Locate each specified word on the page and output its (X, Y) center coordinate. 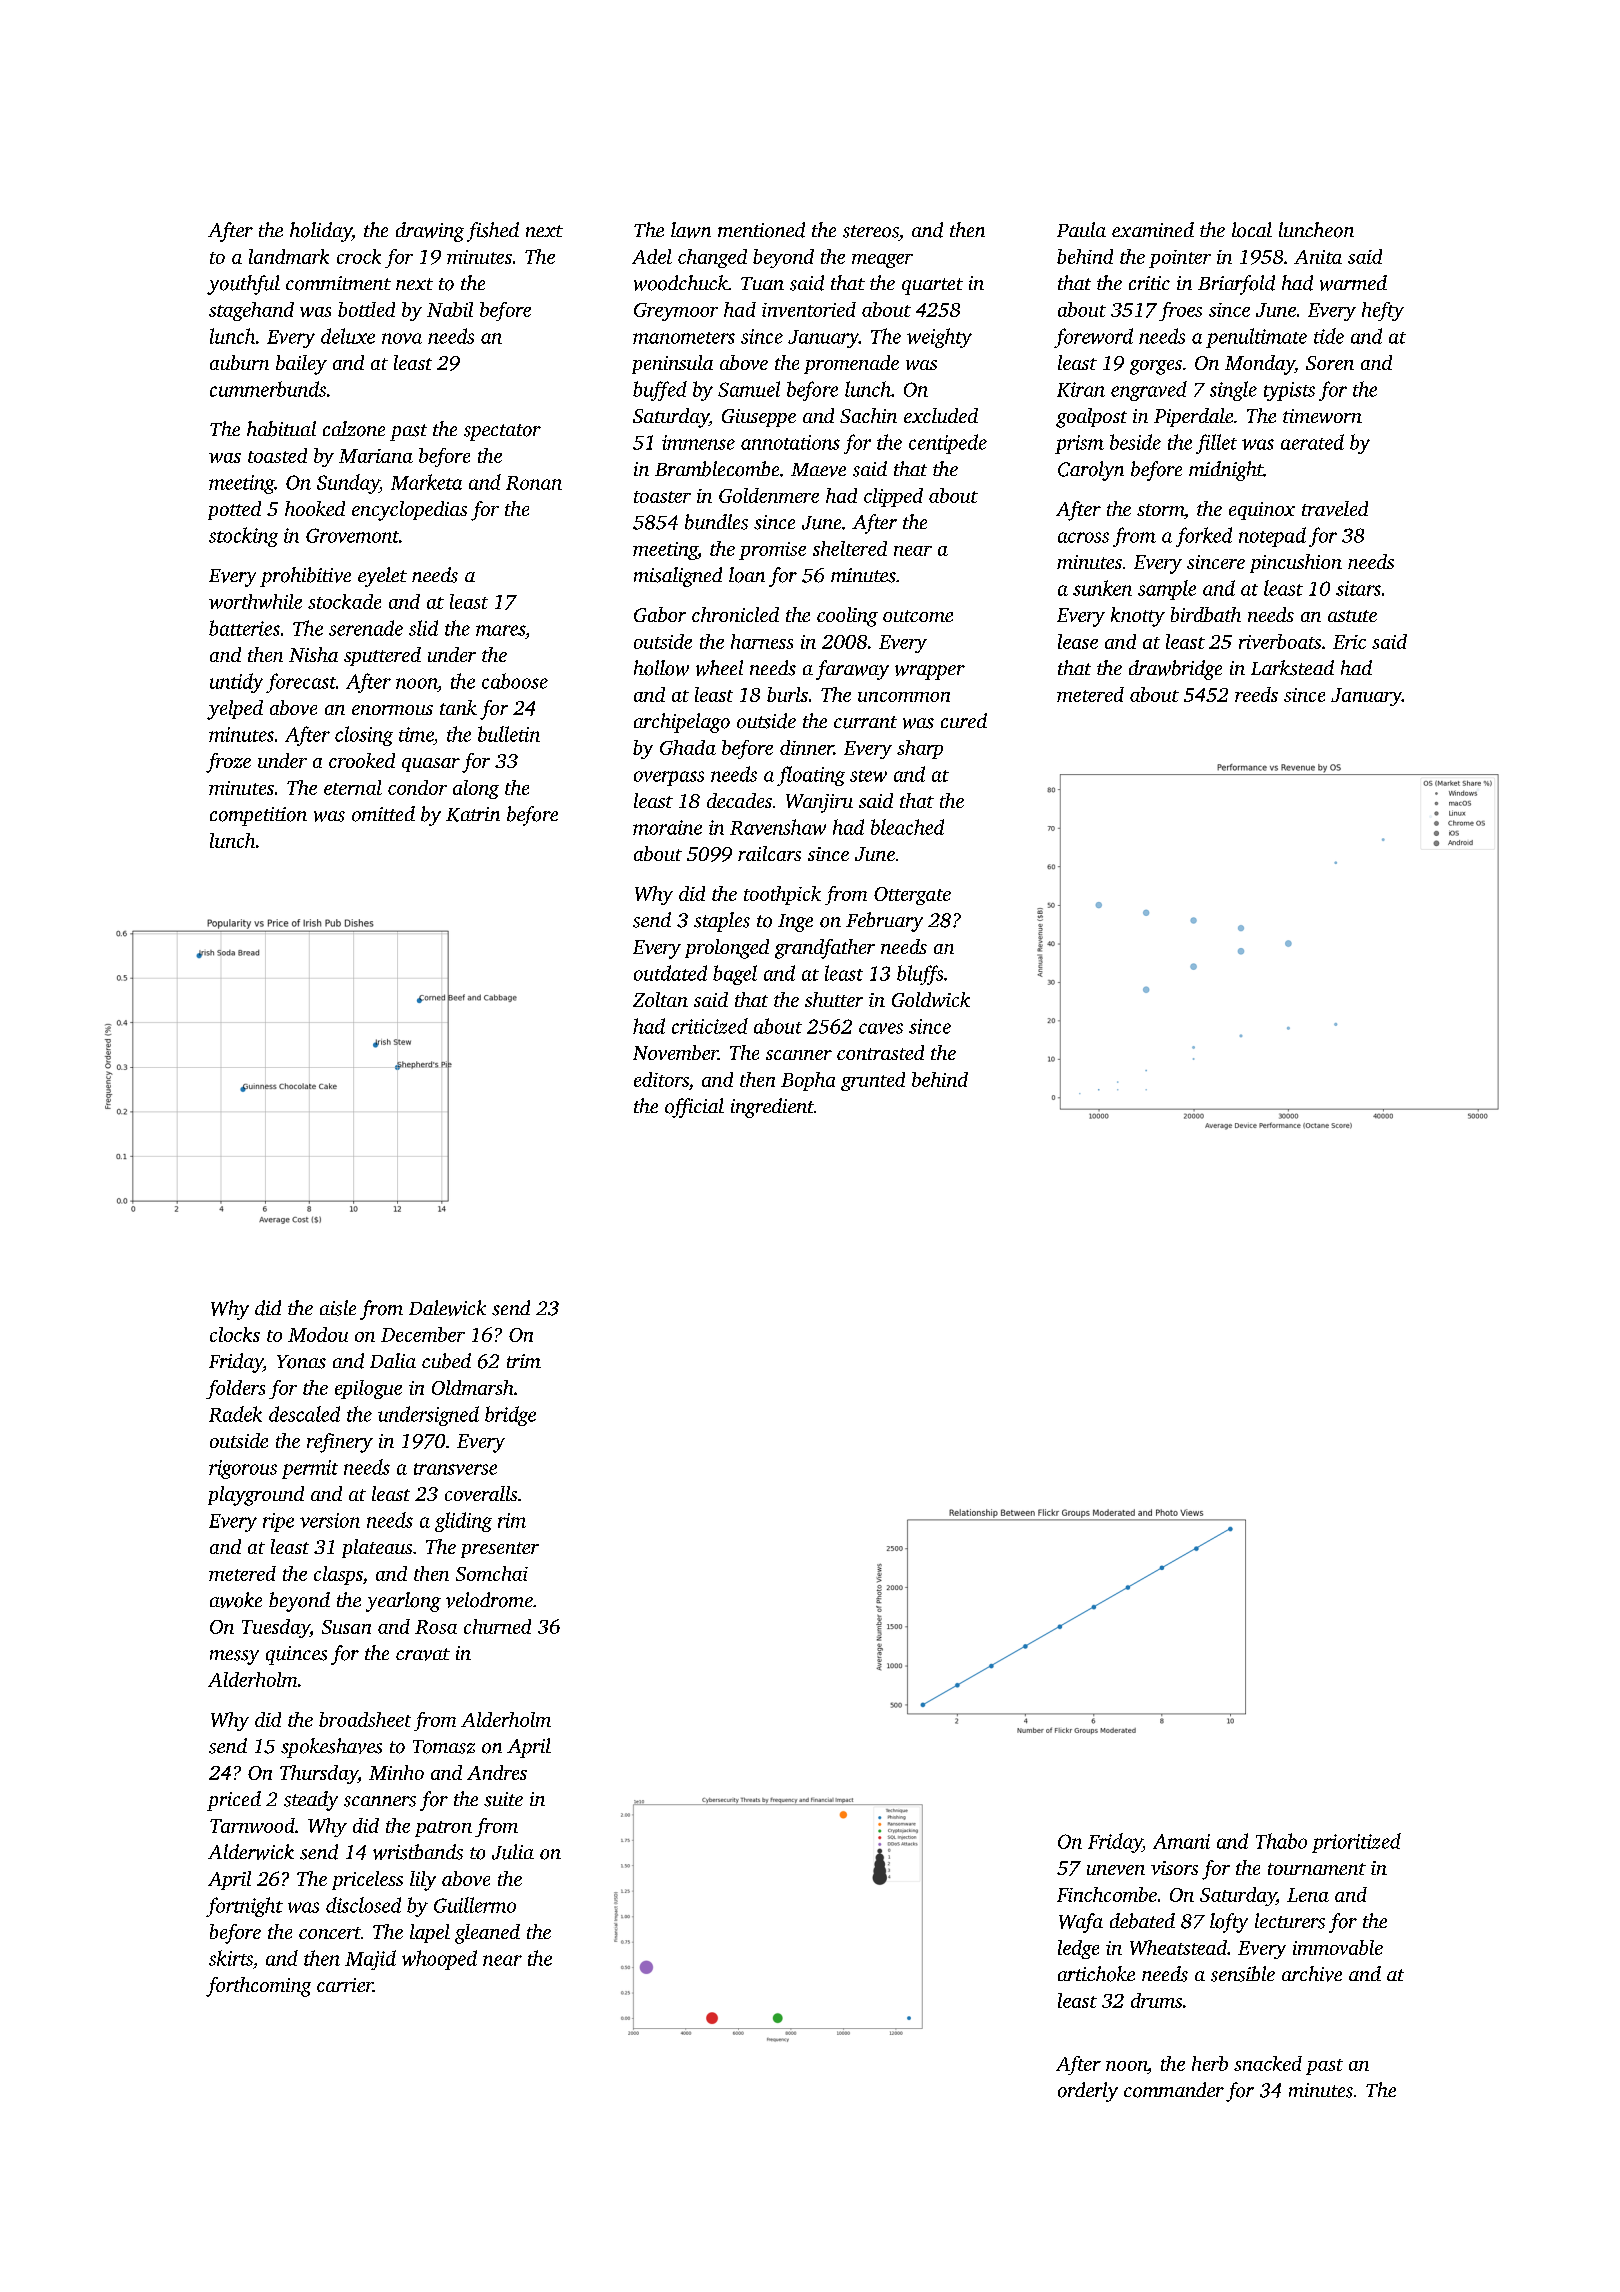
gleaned (487, 1934)
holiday (321, 232)
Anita (1318, 257)
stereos (871, 231)
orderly (1088, 2092)
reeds (1256, 694)
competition (258, 816)
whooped (439, 1960)
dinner (807, 747)
